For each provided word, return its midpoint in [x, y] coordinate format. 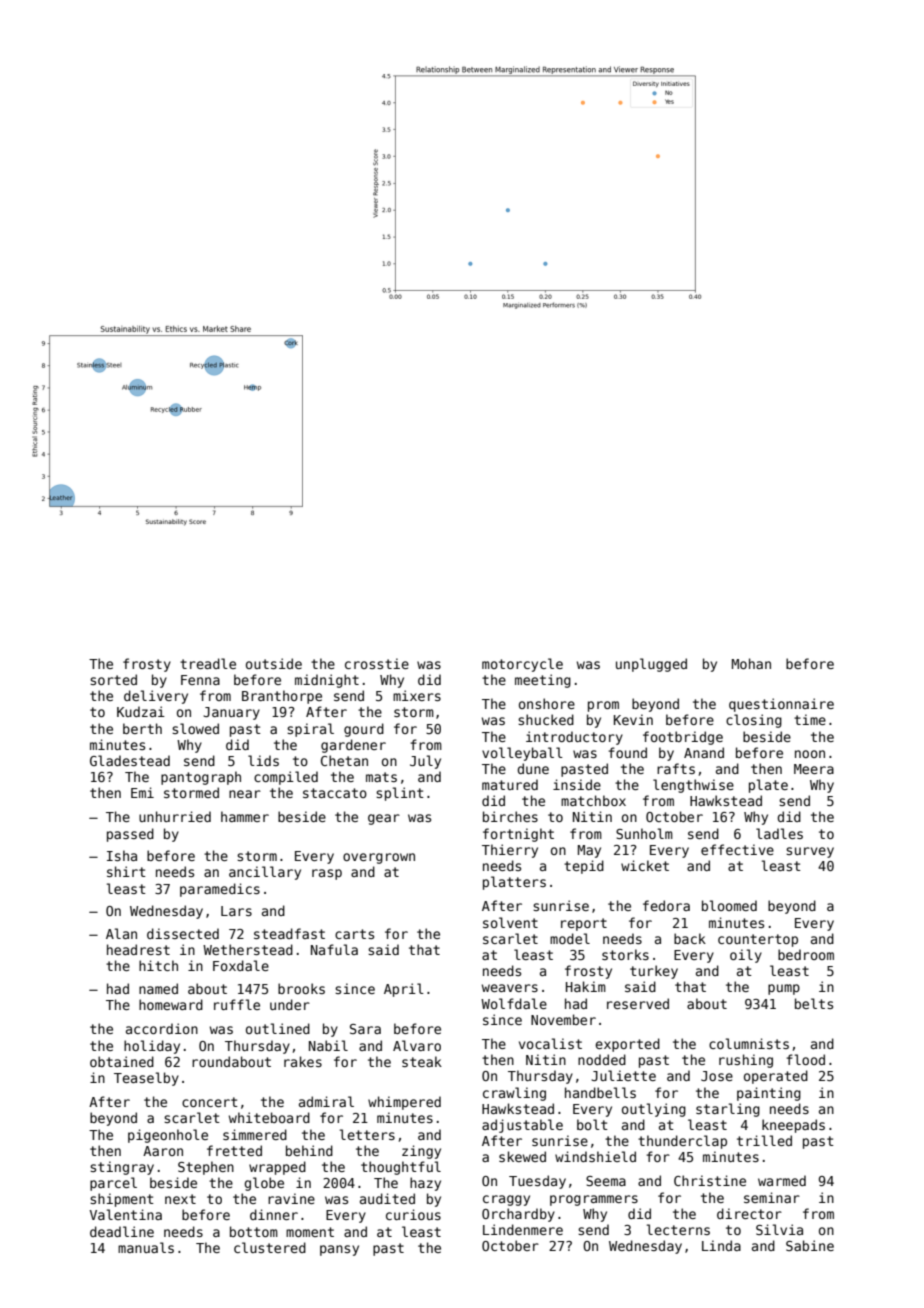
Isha [122, 855]
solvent [510, 922]
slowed [195, 728]
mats [381, 777]
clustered [270, 1247]
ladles [779, 833]
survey [810, 852]
